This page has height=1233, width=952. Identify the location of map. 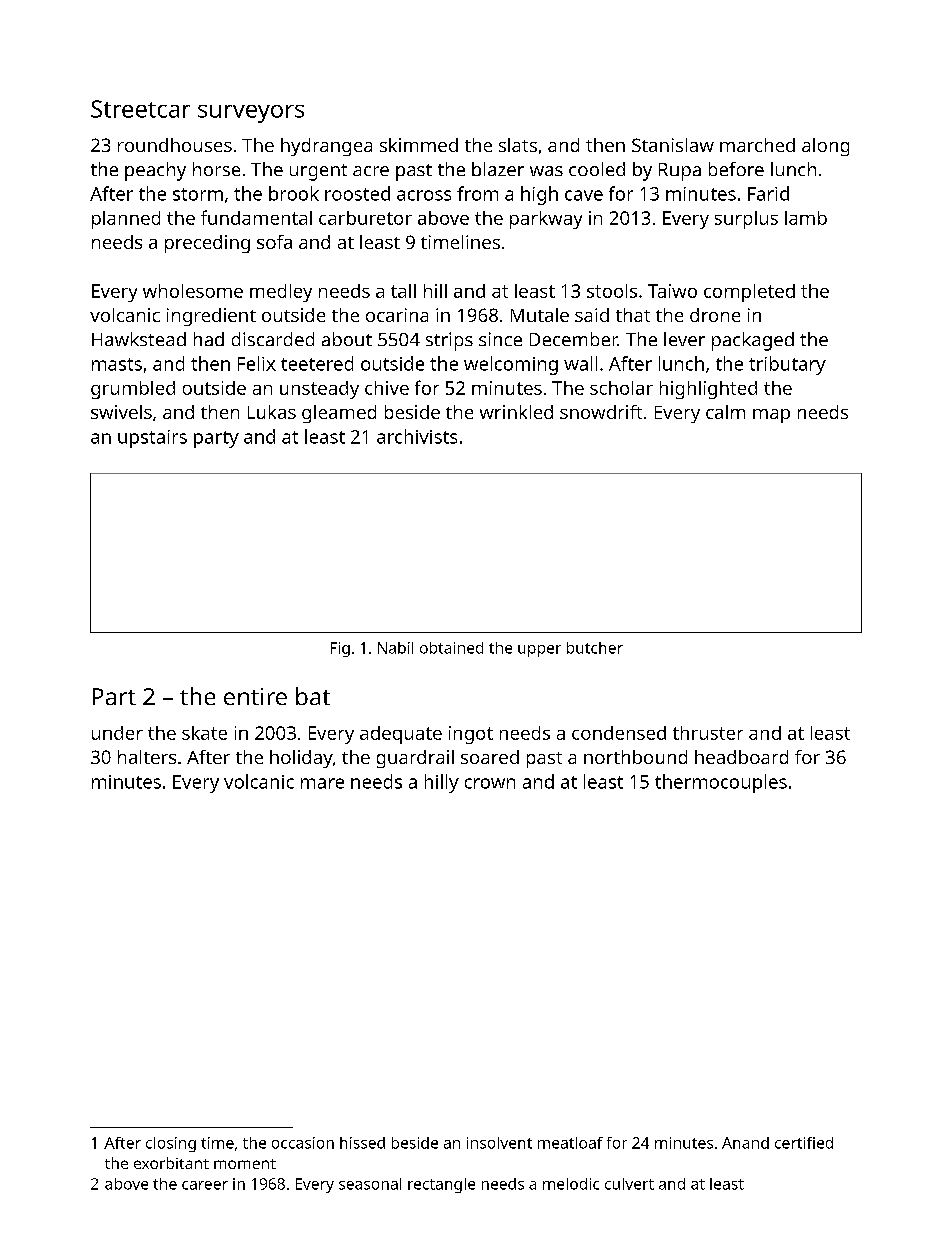
(771, 416).
